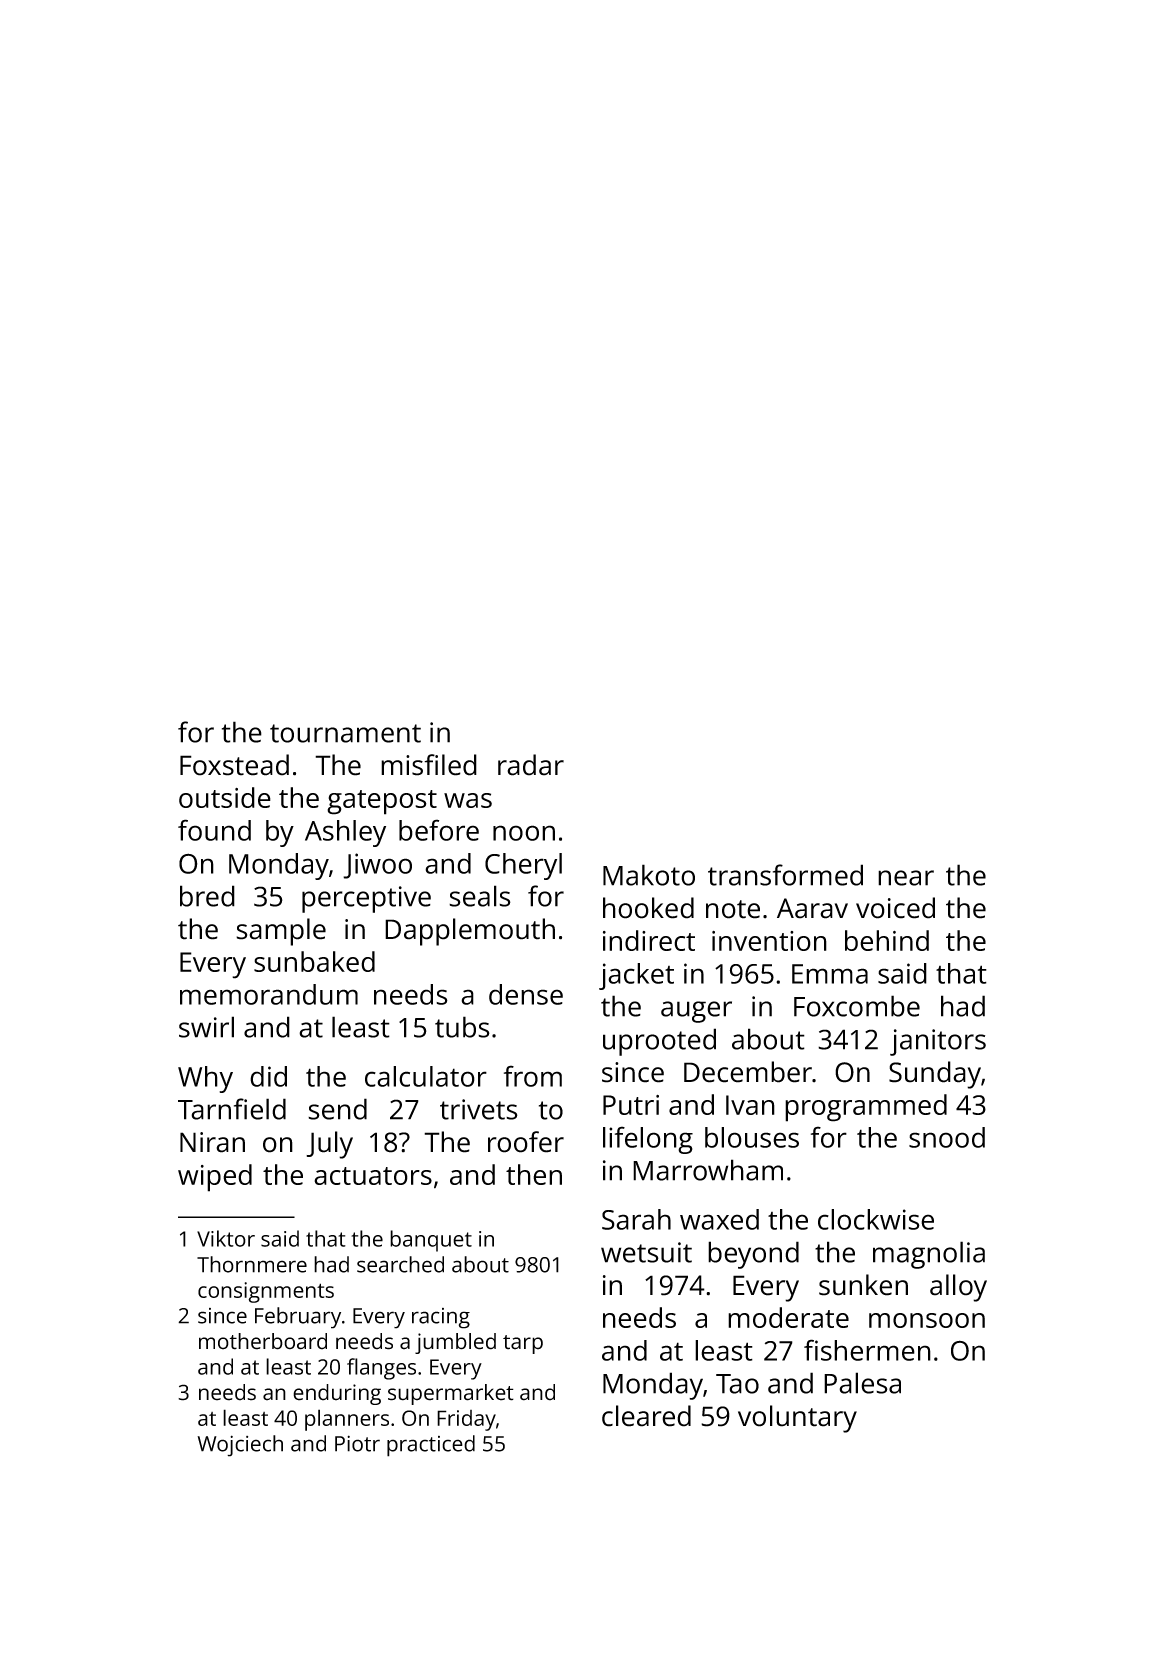  I want to click on Sarah, so click(636, 1219).
